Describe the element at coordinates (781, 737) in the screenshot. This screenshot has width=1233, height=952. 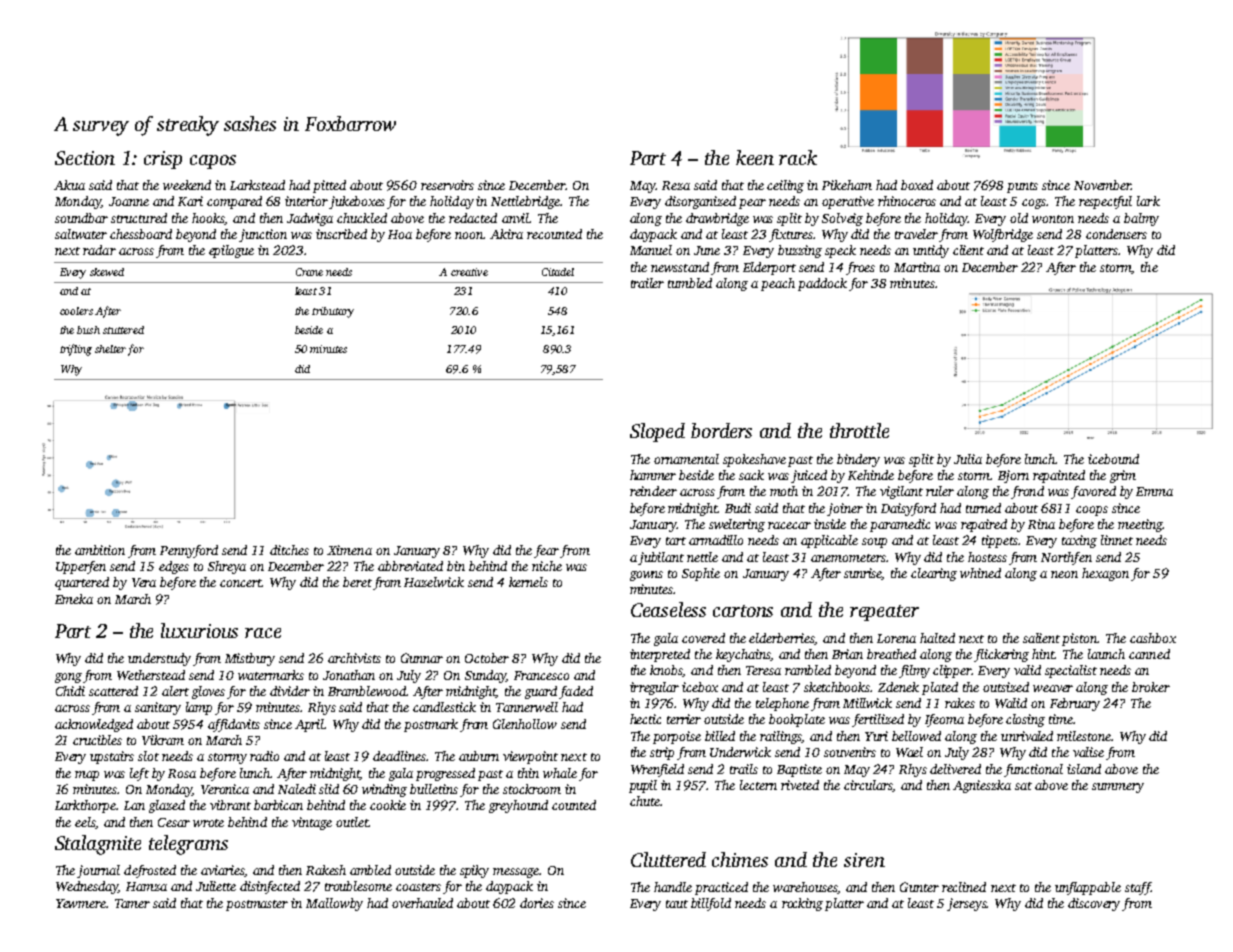
I see `railings` at that location.
